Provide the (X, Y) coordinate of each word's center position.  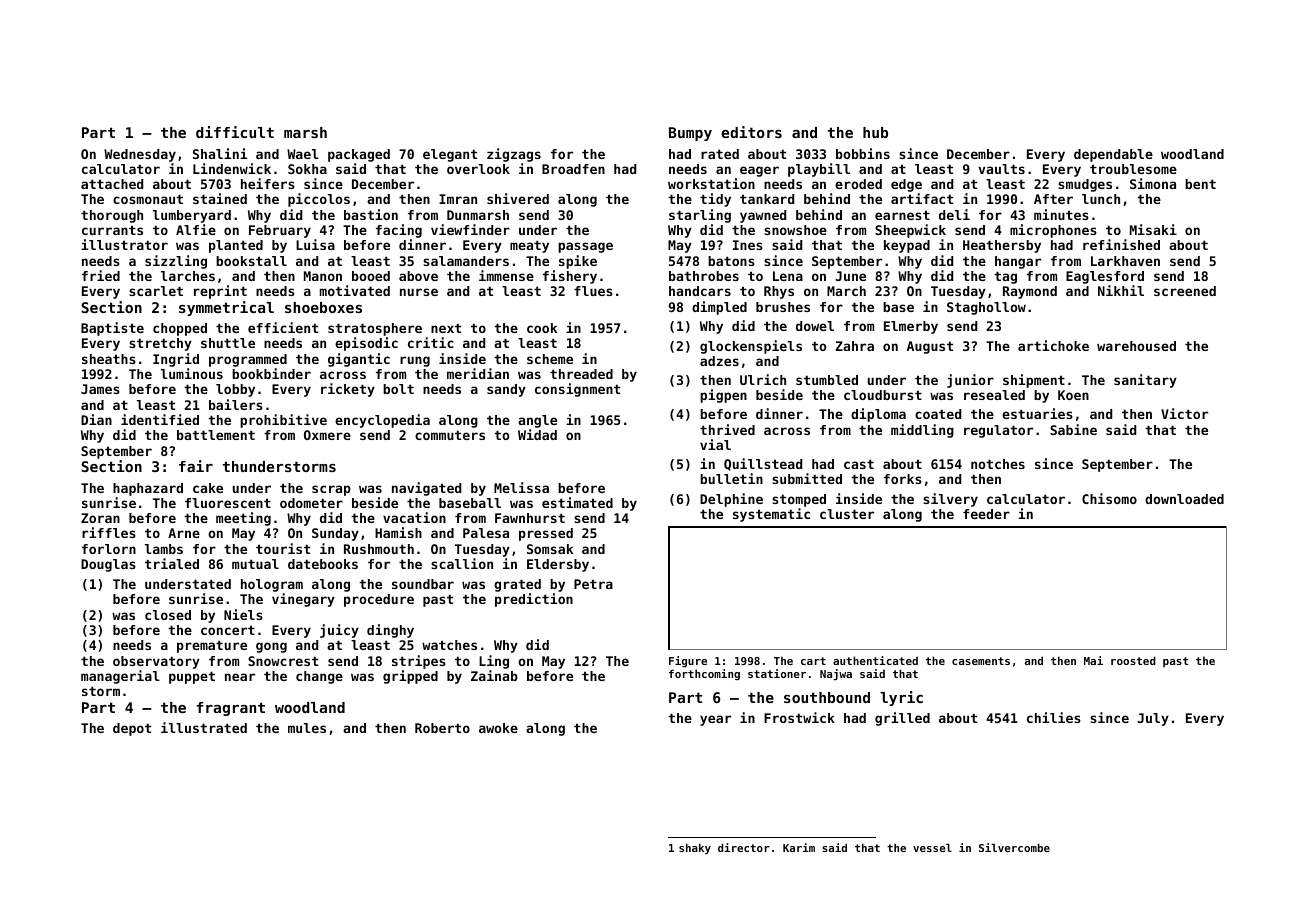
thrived (727, 429)
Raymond (1030, 292)
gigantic (359, 360)
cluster (847, 514)
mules (307, 728)
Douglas (108, 565)
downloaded (1184, 499)
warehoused (1136, 346)
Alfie (196, 229)
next (446, 328)
